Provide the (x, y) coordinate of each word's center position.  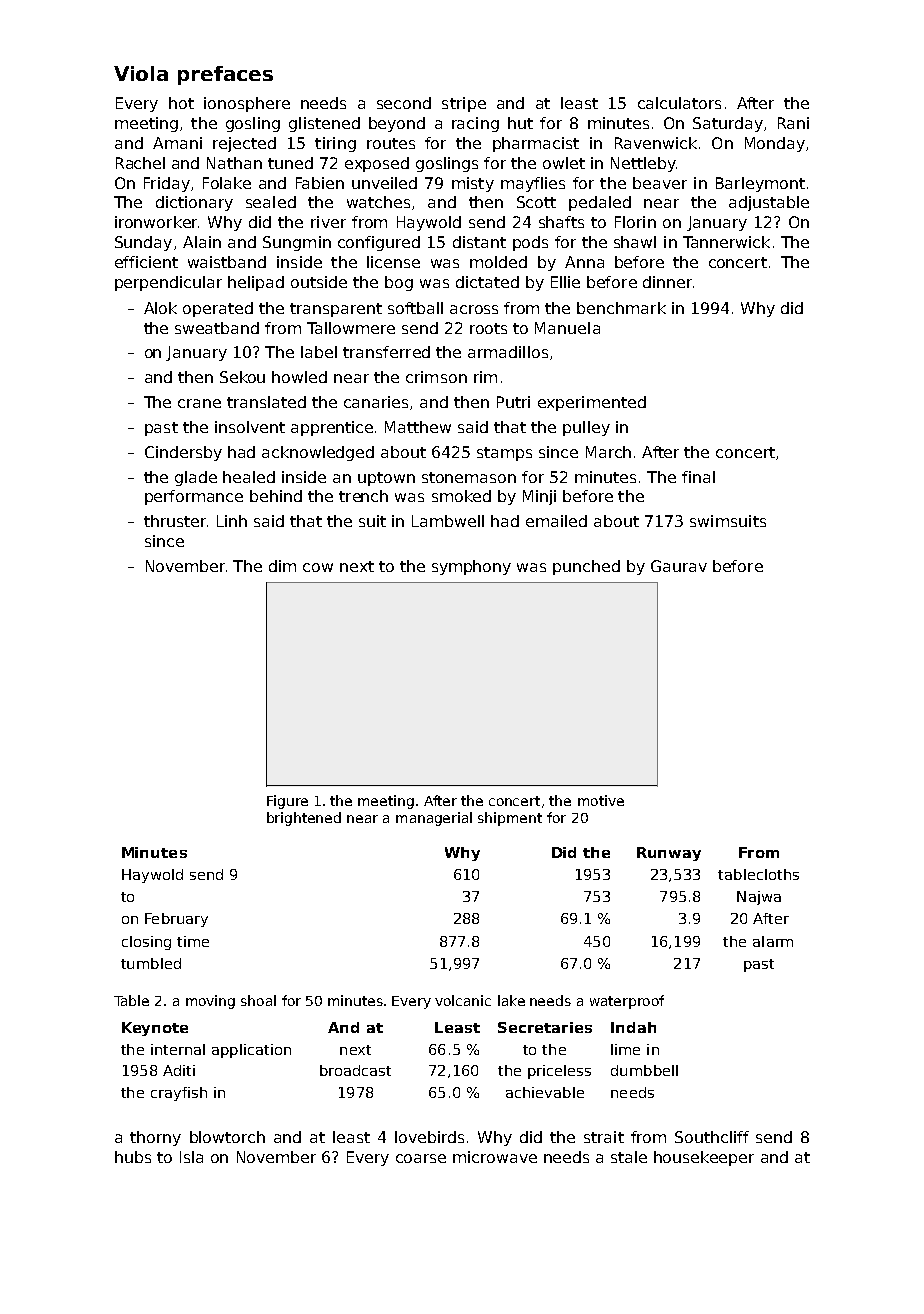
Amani (177, 143)
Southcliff (712, 1137)
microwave (495, 1157)
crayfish (179, 1094)
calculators (679, 103)
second (404, 103)
